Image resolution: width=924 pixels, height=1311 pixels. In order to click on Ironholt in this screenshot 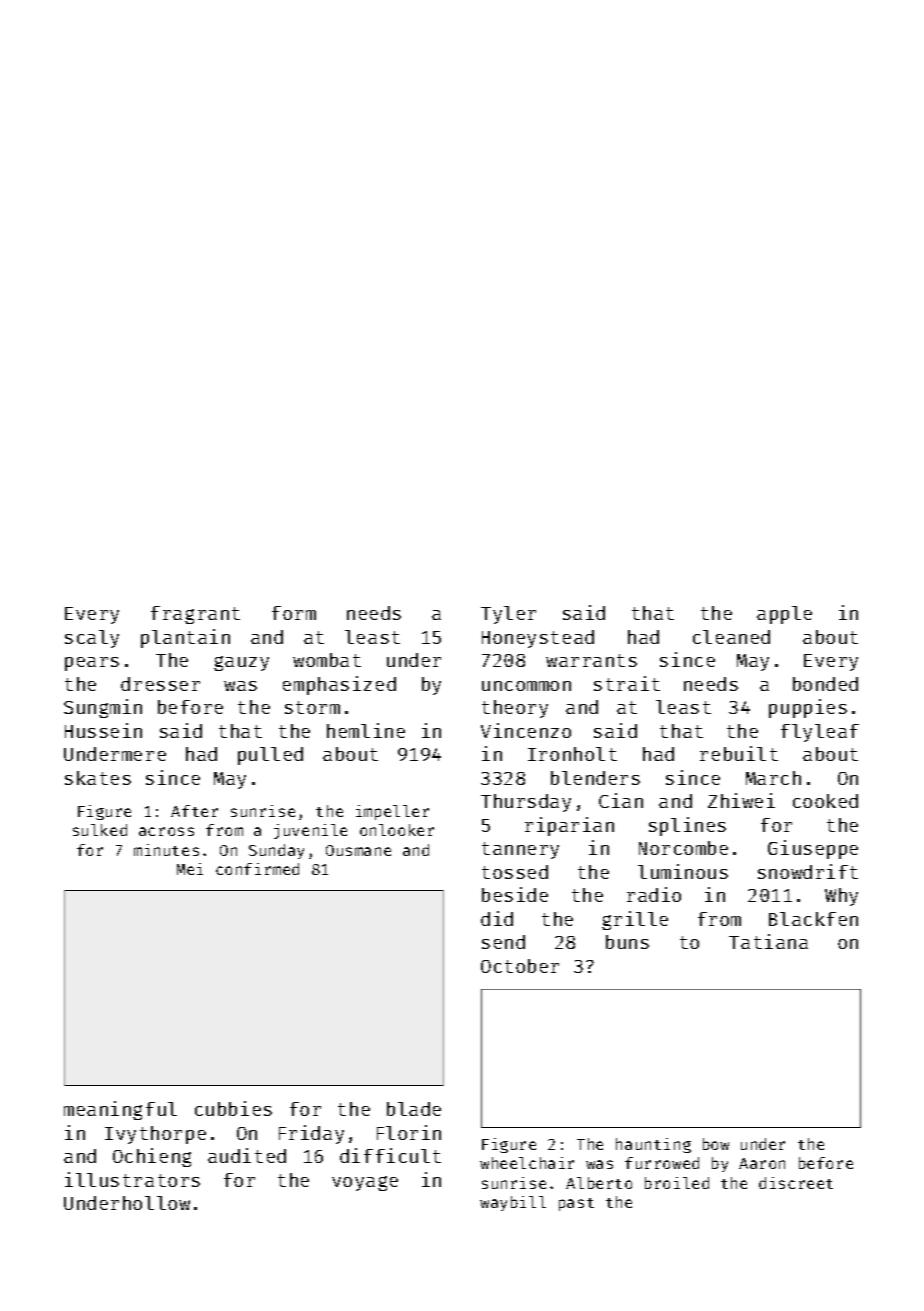, I will do `click(572, 754)`.
